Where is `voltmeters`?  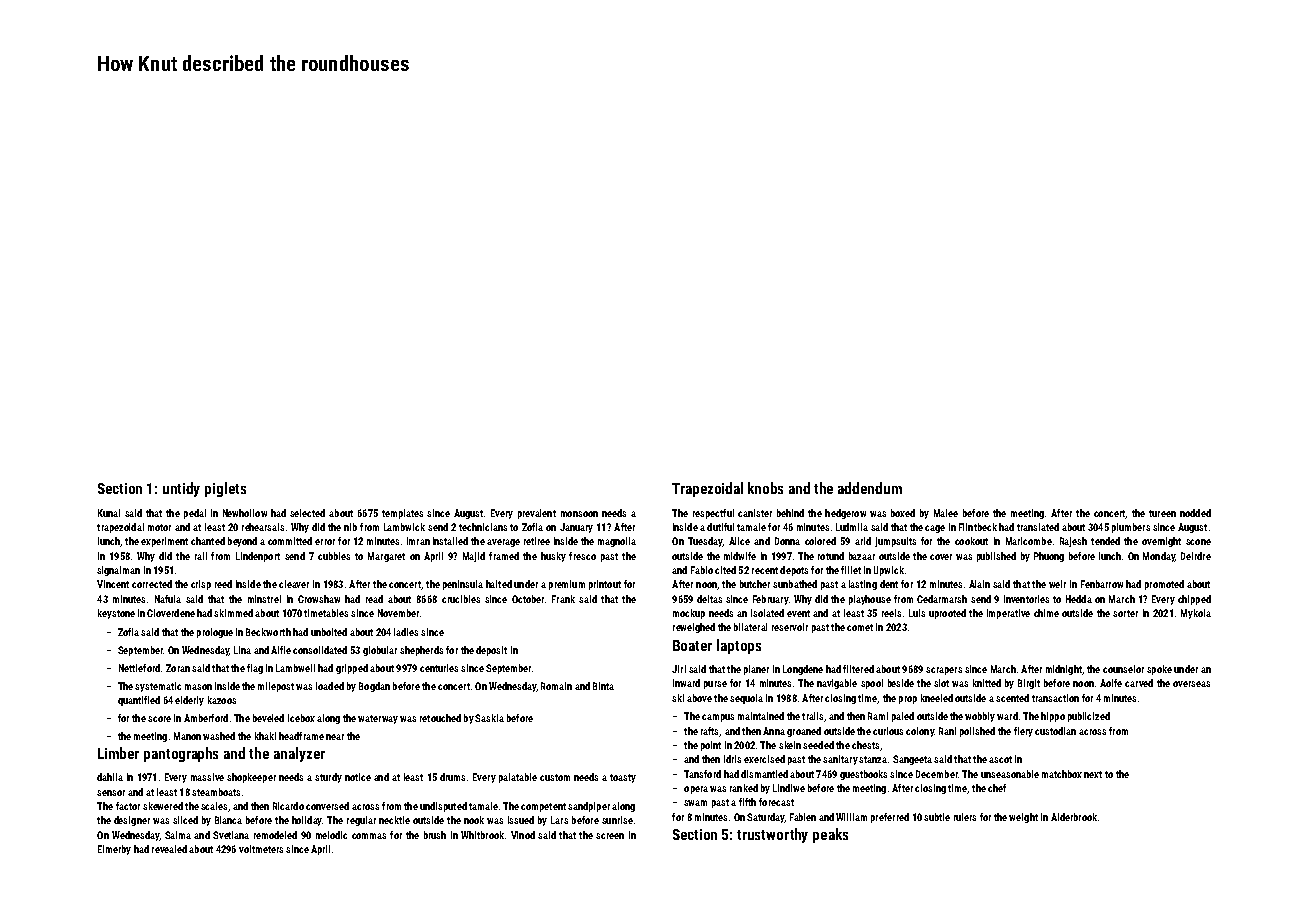
voltmeters is located at coordinates (261, 849).
